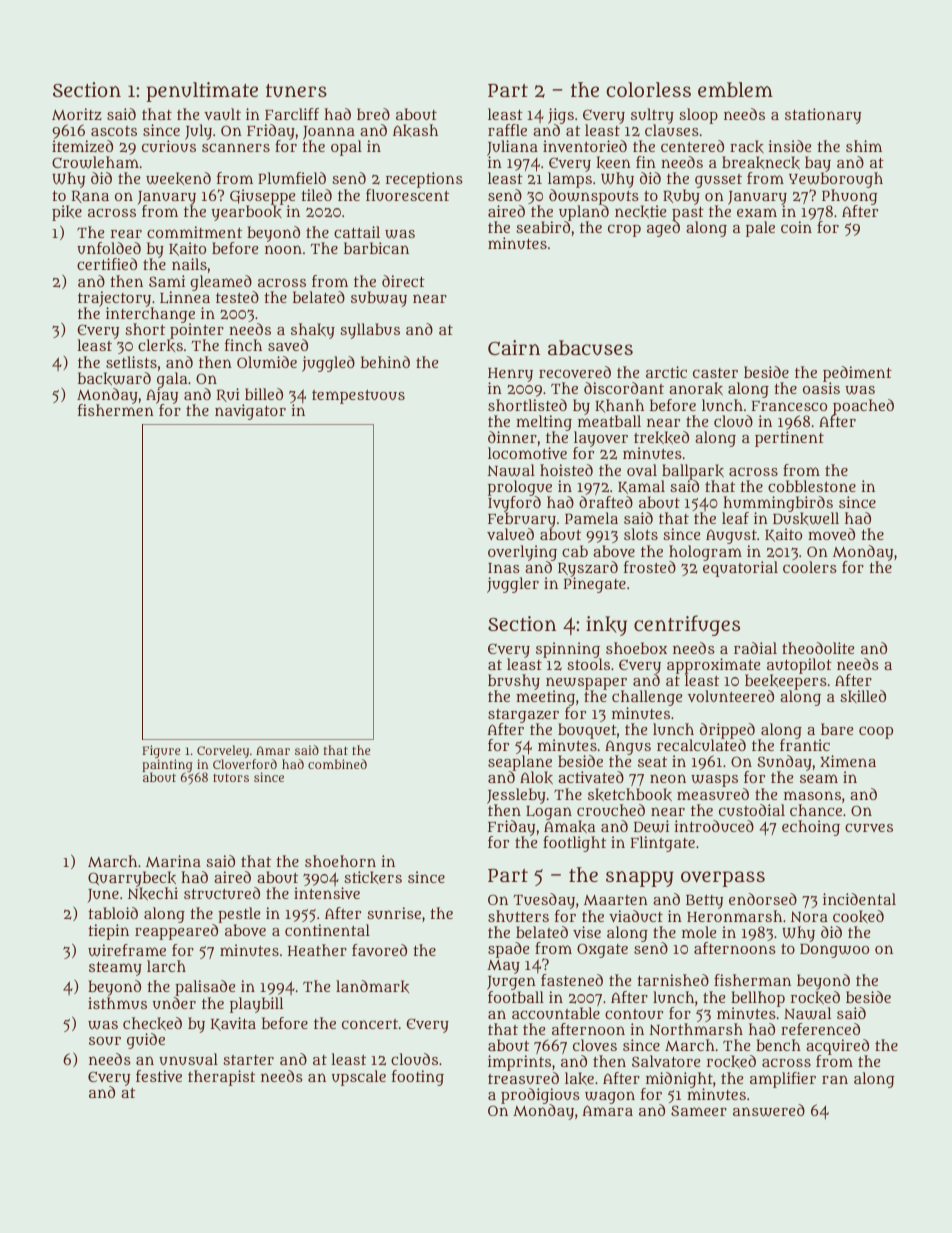 Image resolution: width=952 pixels, height=1233 pixels. I want to click on Marina, so click(173, 861).
